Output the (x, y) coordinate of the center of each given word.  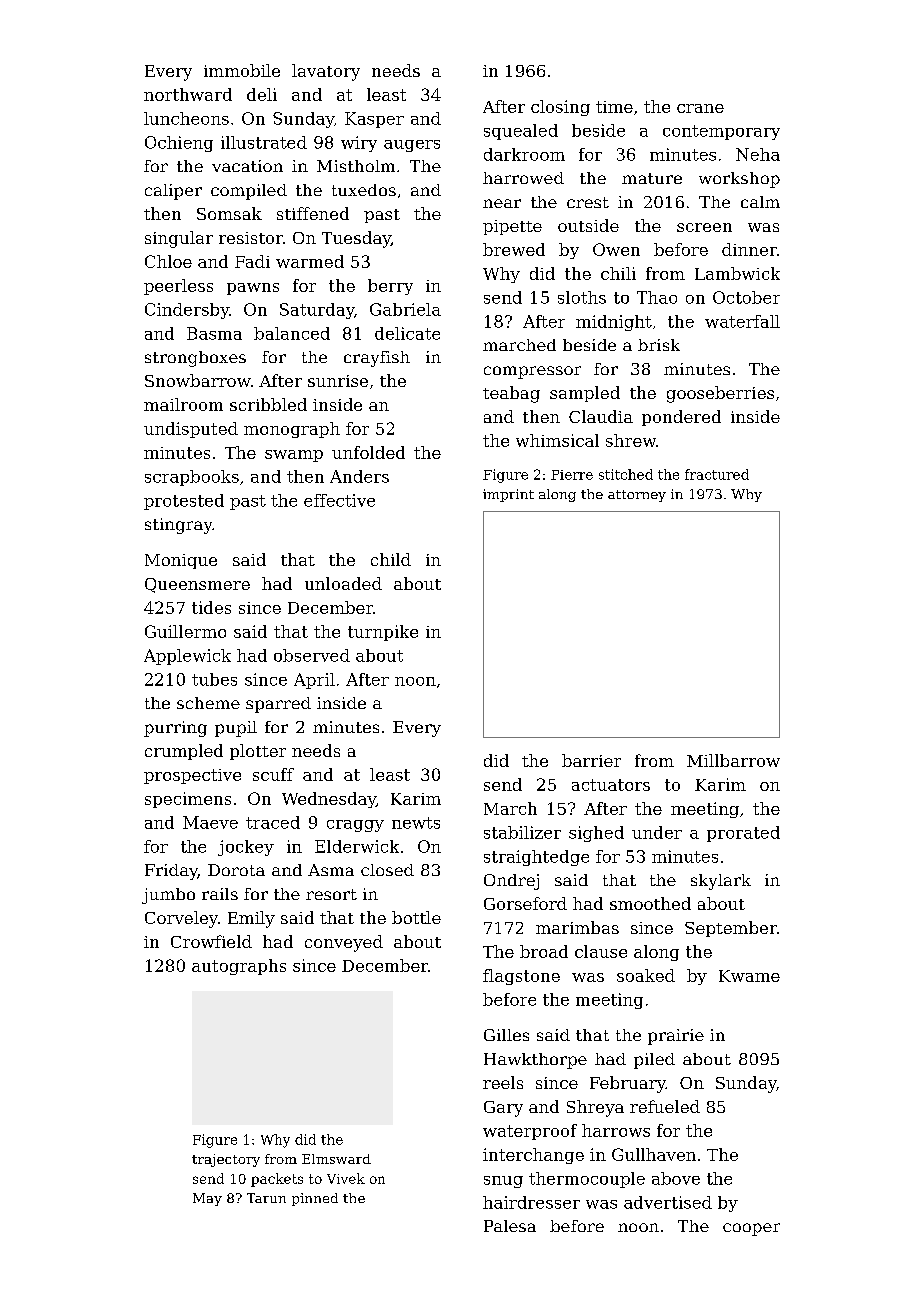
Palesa (510, 1226)
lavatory (326, 72)
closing (560, 108)
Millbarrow (733, 760)
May (207, 1199)
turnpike (383, 633)
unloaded (343, 583)
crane (700, 108)
